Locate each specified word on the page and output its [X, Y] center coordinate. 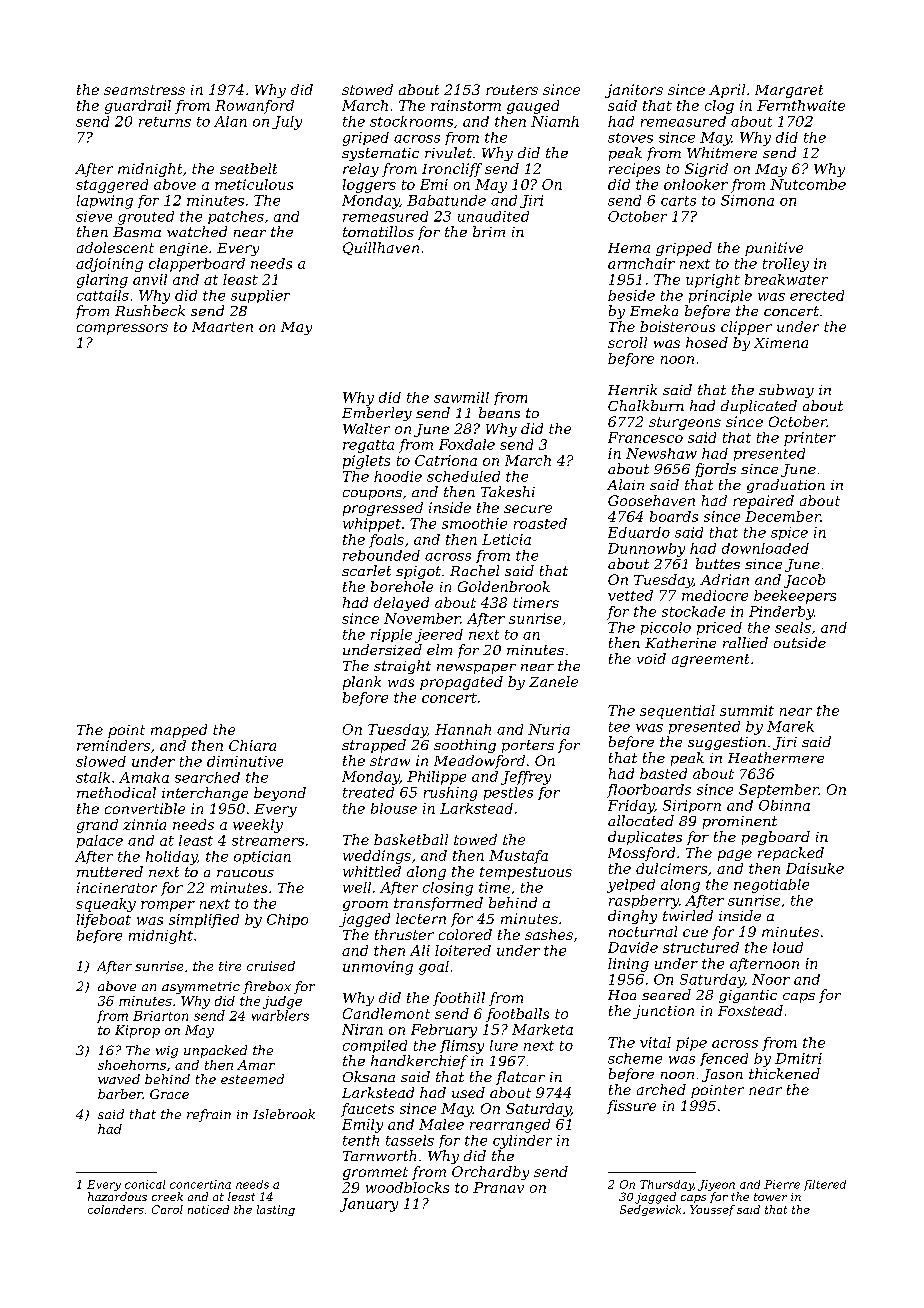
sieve [94, 216]
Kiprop [137, 1031]
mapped [179, 731]
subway [786, 391]
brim [489, 231]
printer [810, 439]
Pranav [498, 1187]
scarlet [366, 570]
